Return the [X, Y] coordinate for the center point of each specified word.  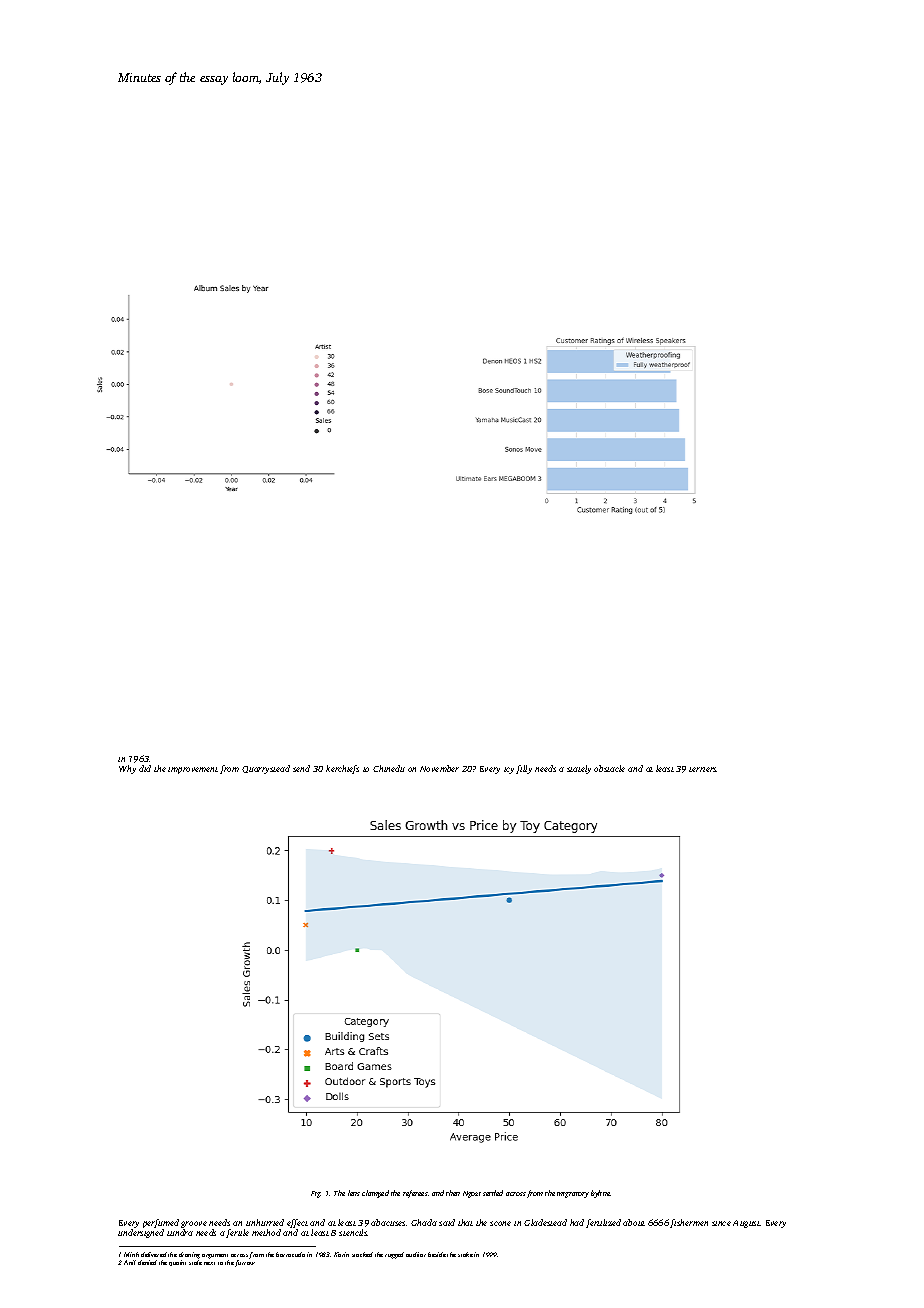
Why [127, 769]
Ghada [424, 1222]
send [301, 768]
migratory [573, 1195]
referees [415, 1194]
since [721, 1223]
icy [509, 770]
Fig [316, 1194]
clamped [375, 1194]
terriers [703, 769]
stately [579, 769]
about [634, 1222]
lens [354, 1193]
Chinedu [389, 768]
